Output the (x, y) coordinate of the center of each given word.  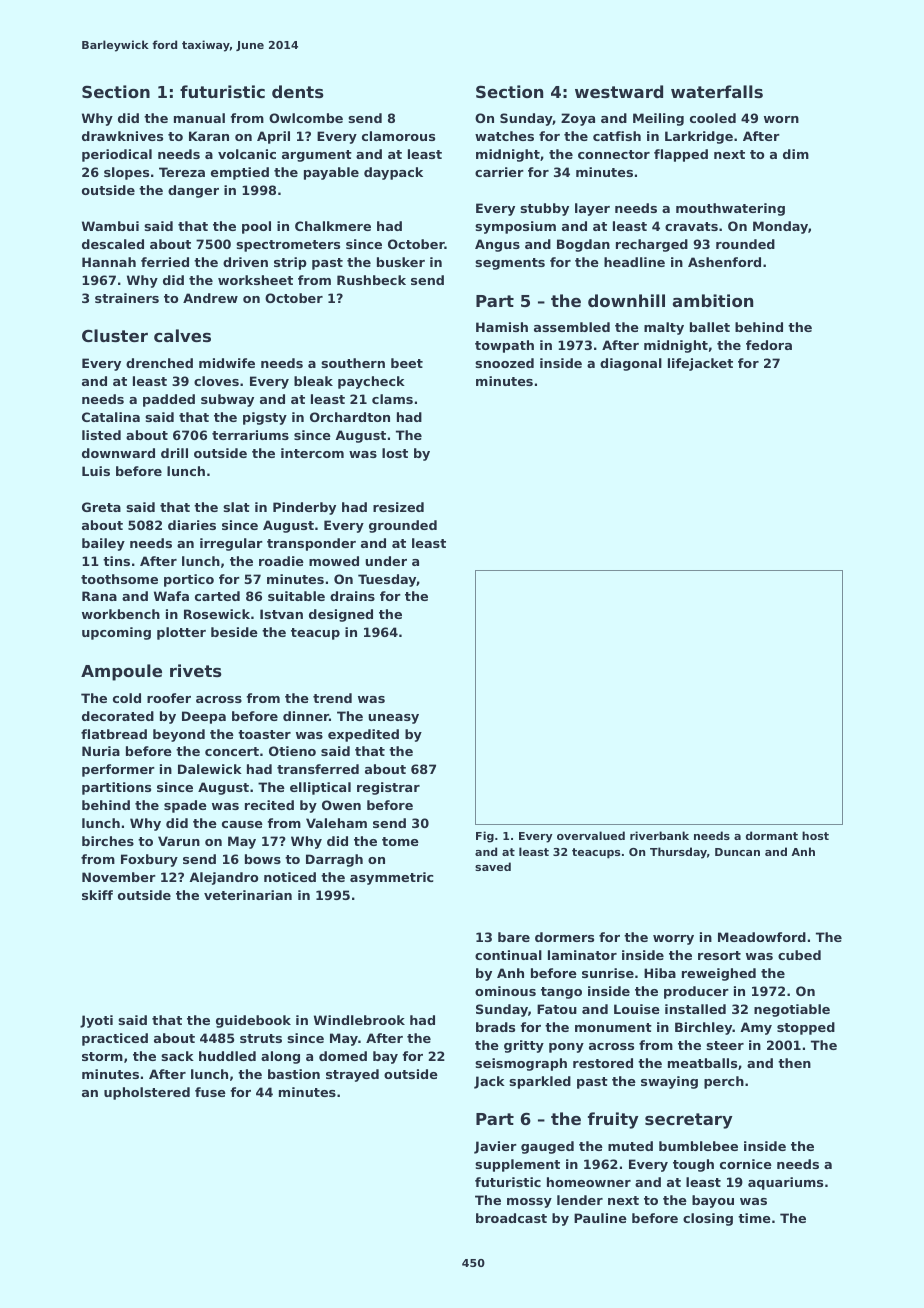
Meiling (658, 119)
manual (199, 118)
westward (619, 91)
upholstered (147, 1093)
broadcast (511, 1218)
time (754, 1218)
